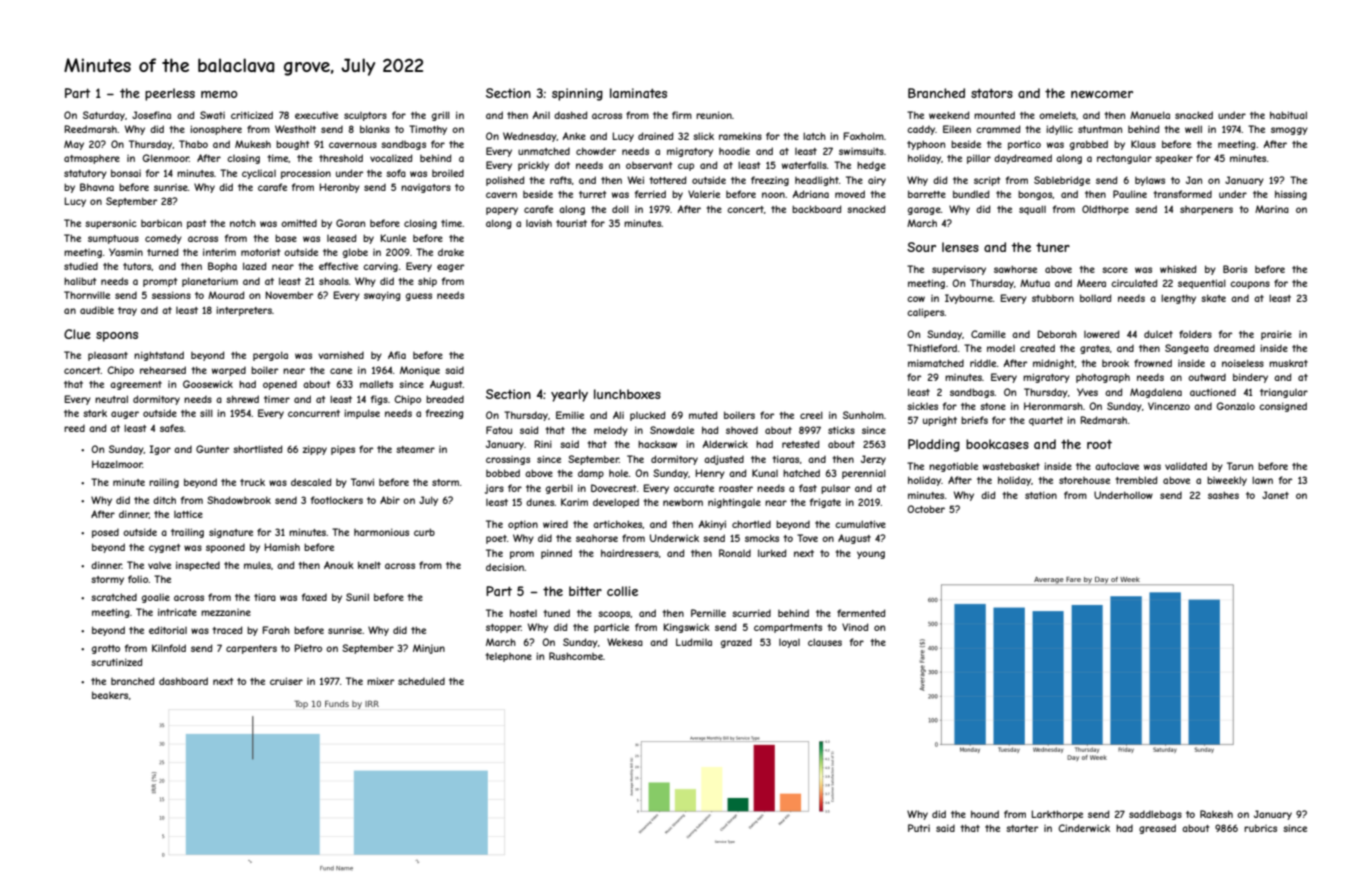  I want to click on backboard, so click(816, 209).
